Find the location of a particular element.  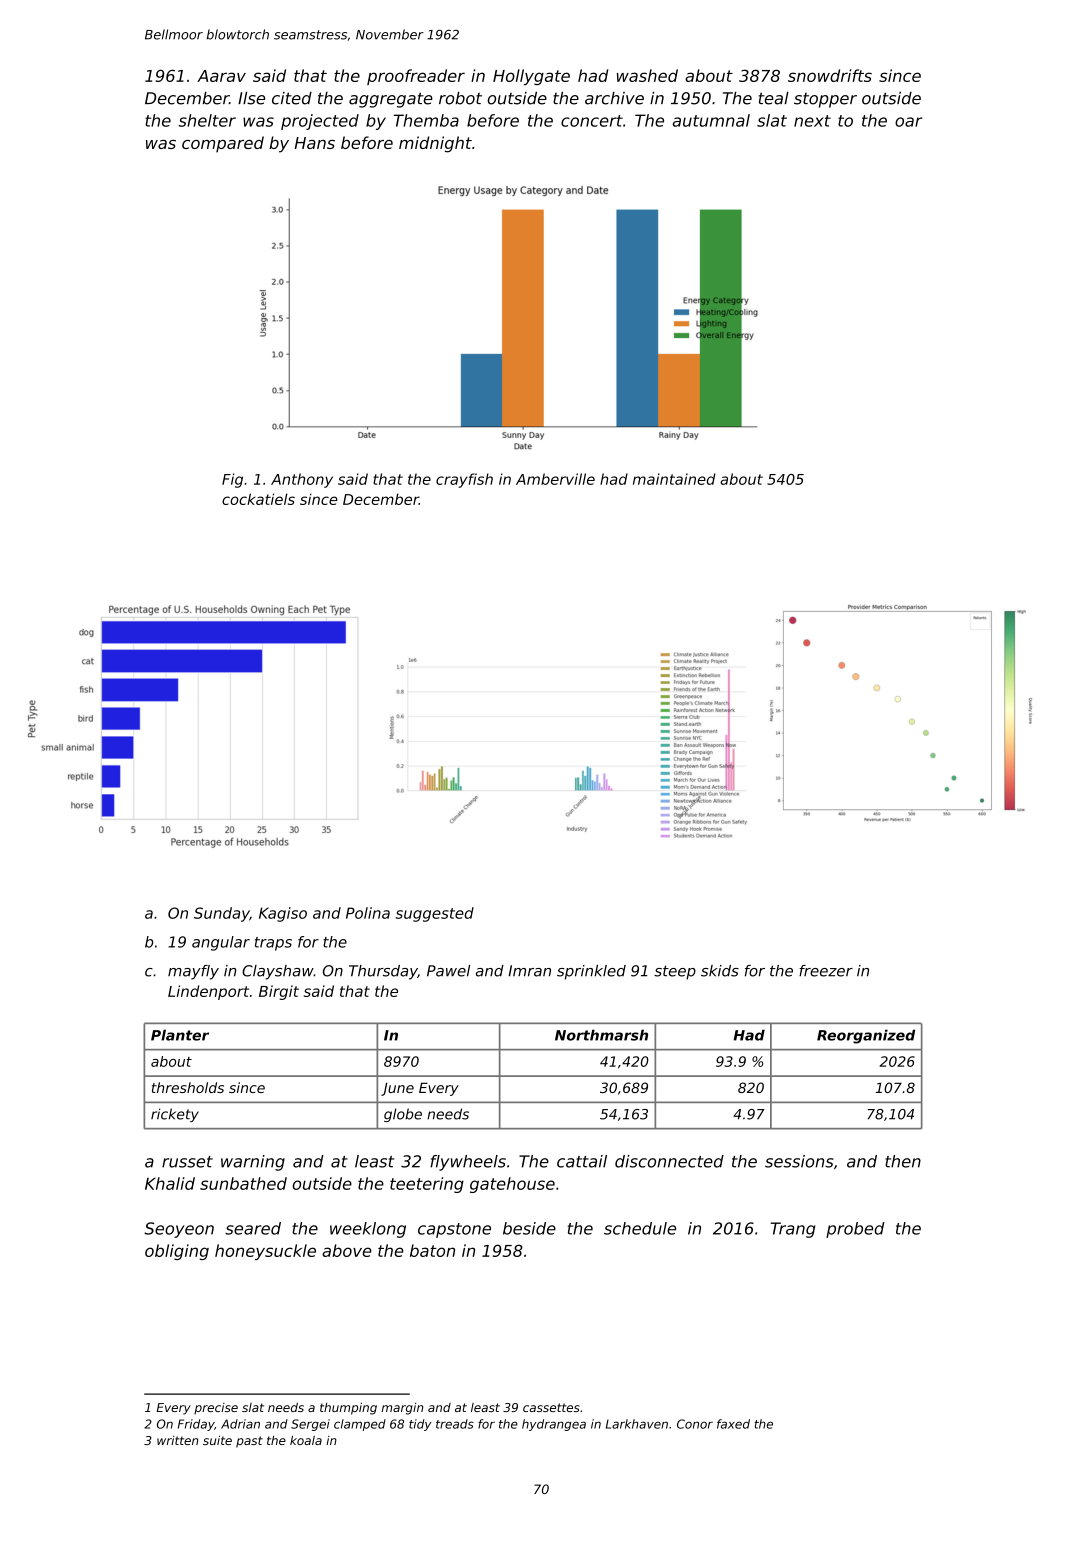

Aarav is located at coordinates (221, 76).
